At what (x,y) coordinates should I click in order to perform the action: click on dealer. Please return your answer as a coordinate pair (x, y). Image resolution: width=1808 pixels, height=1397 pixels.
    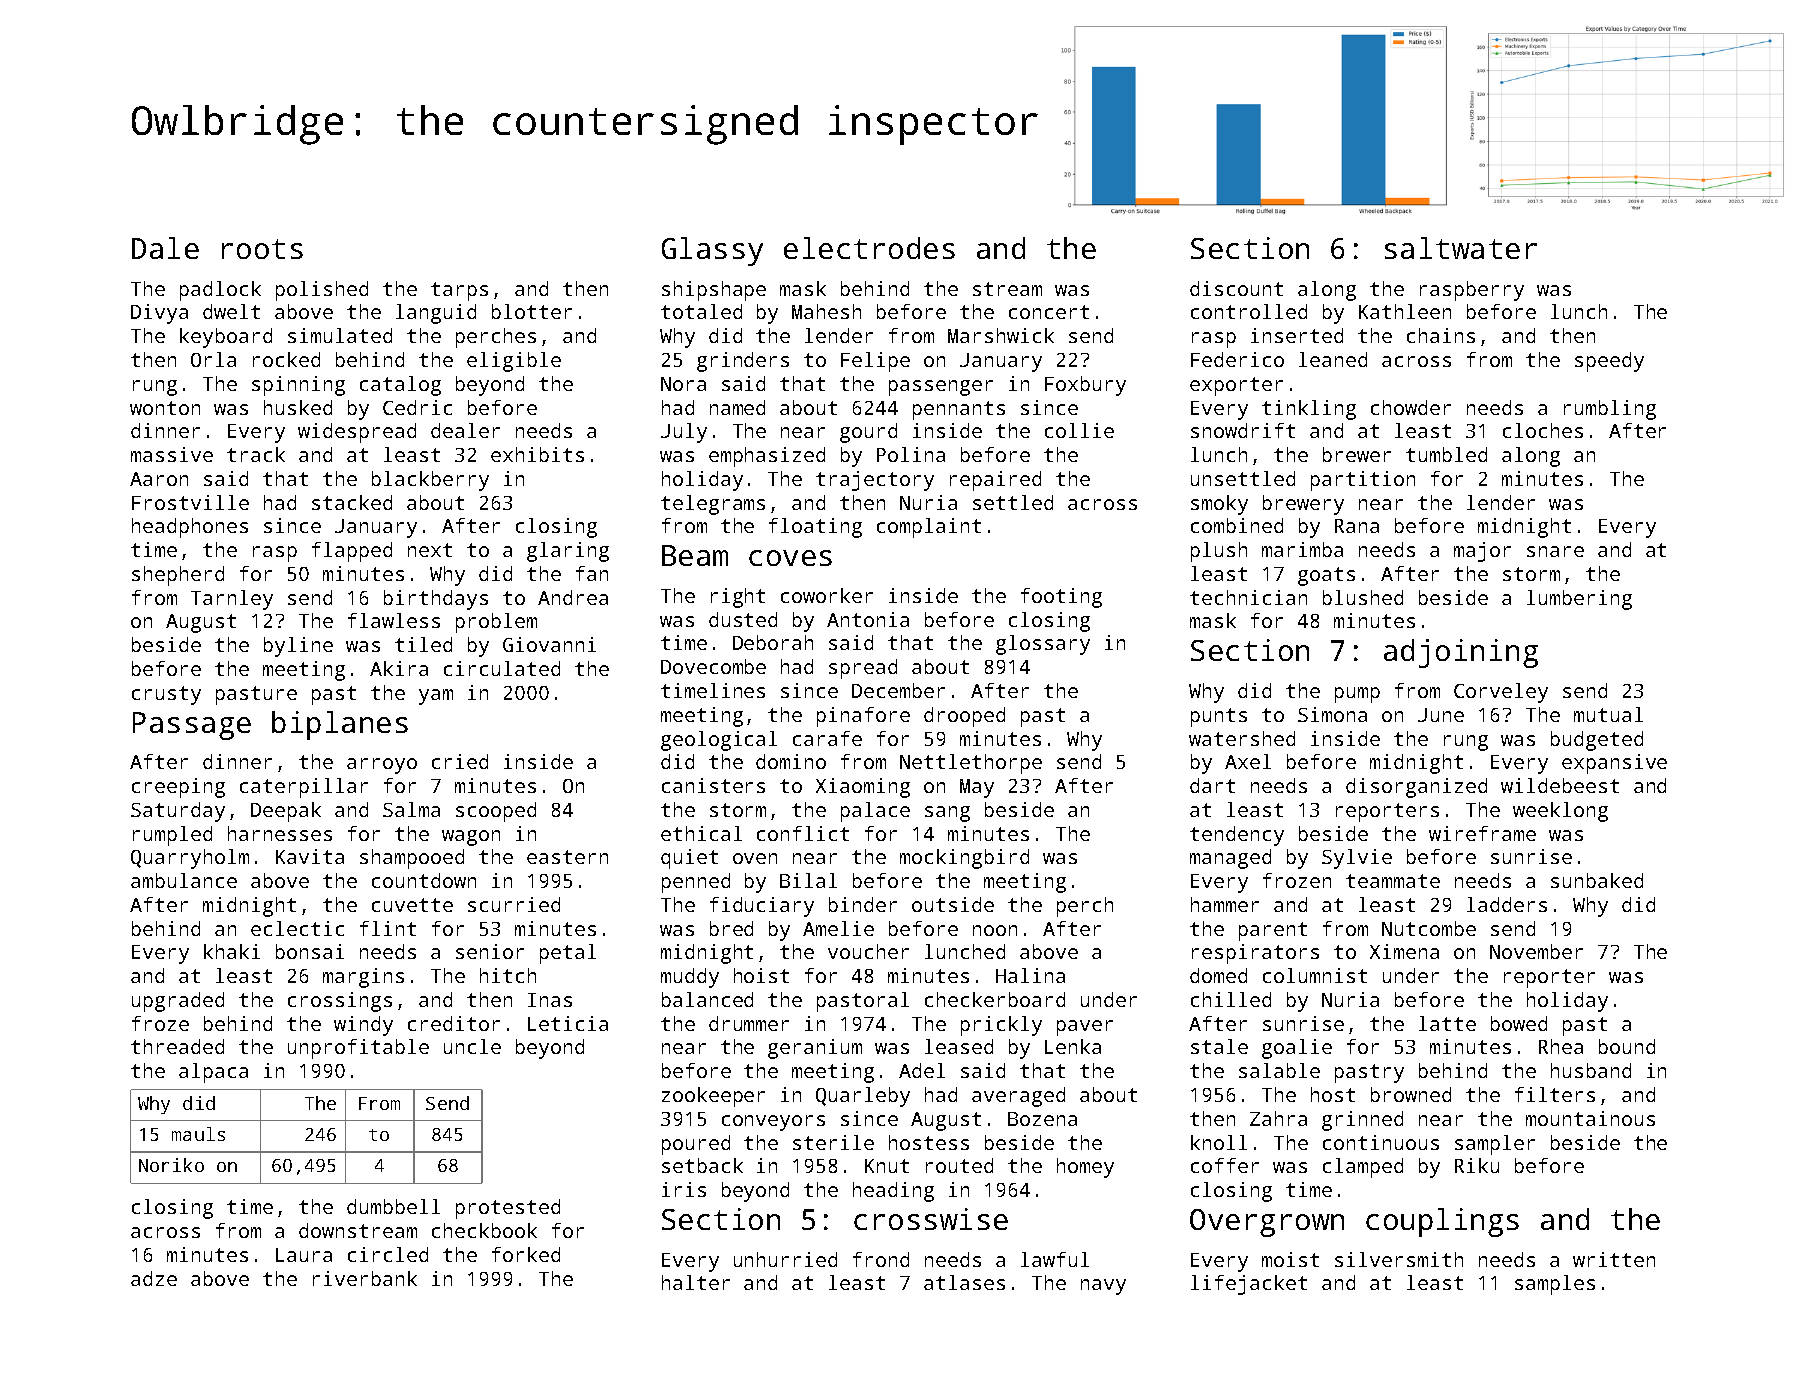
    Looking at the image, I should click on (465, 430).
